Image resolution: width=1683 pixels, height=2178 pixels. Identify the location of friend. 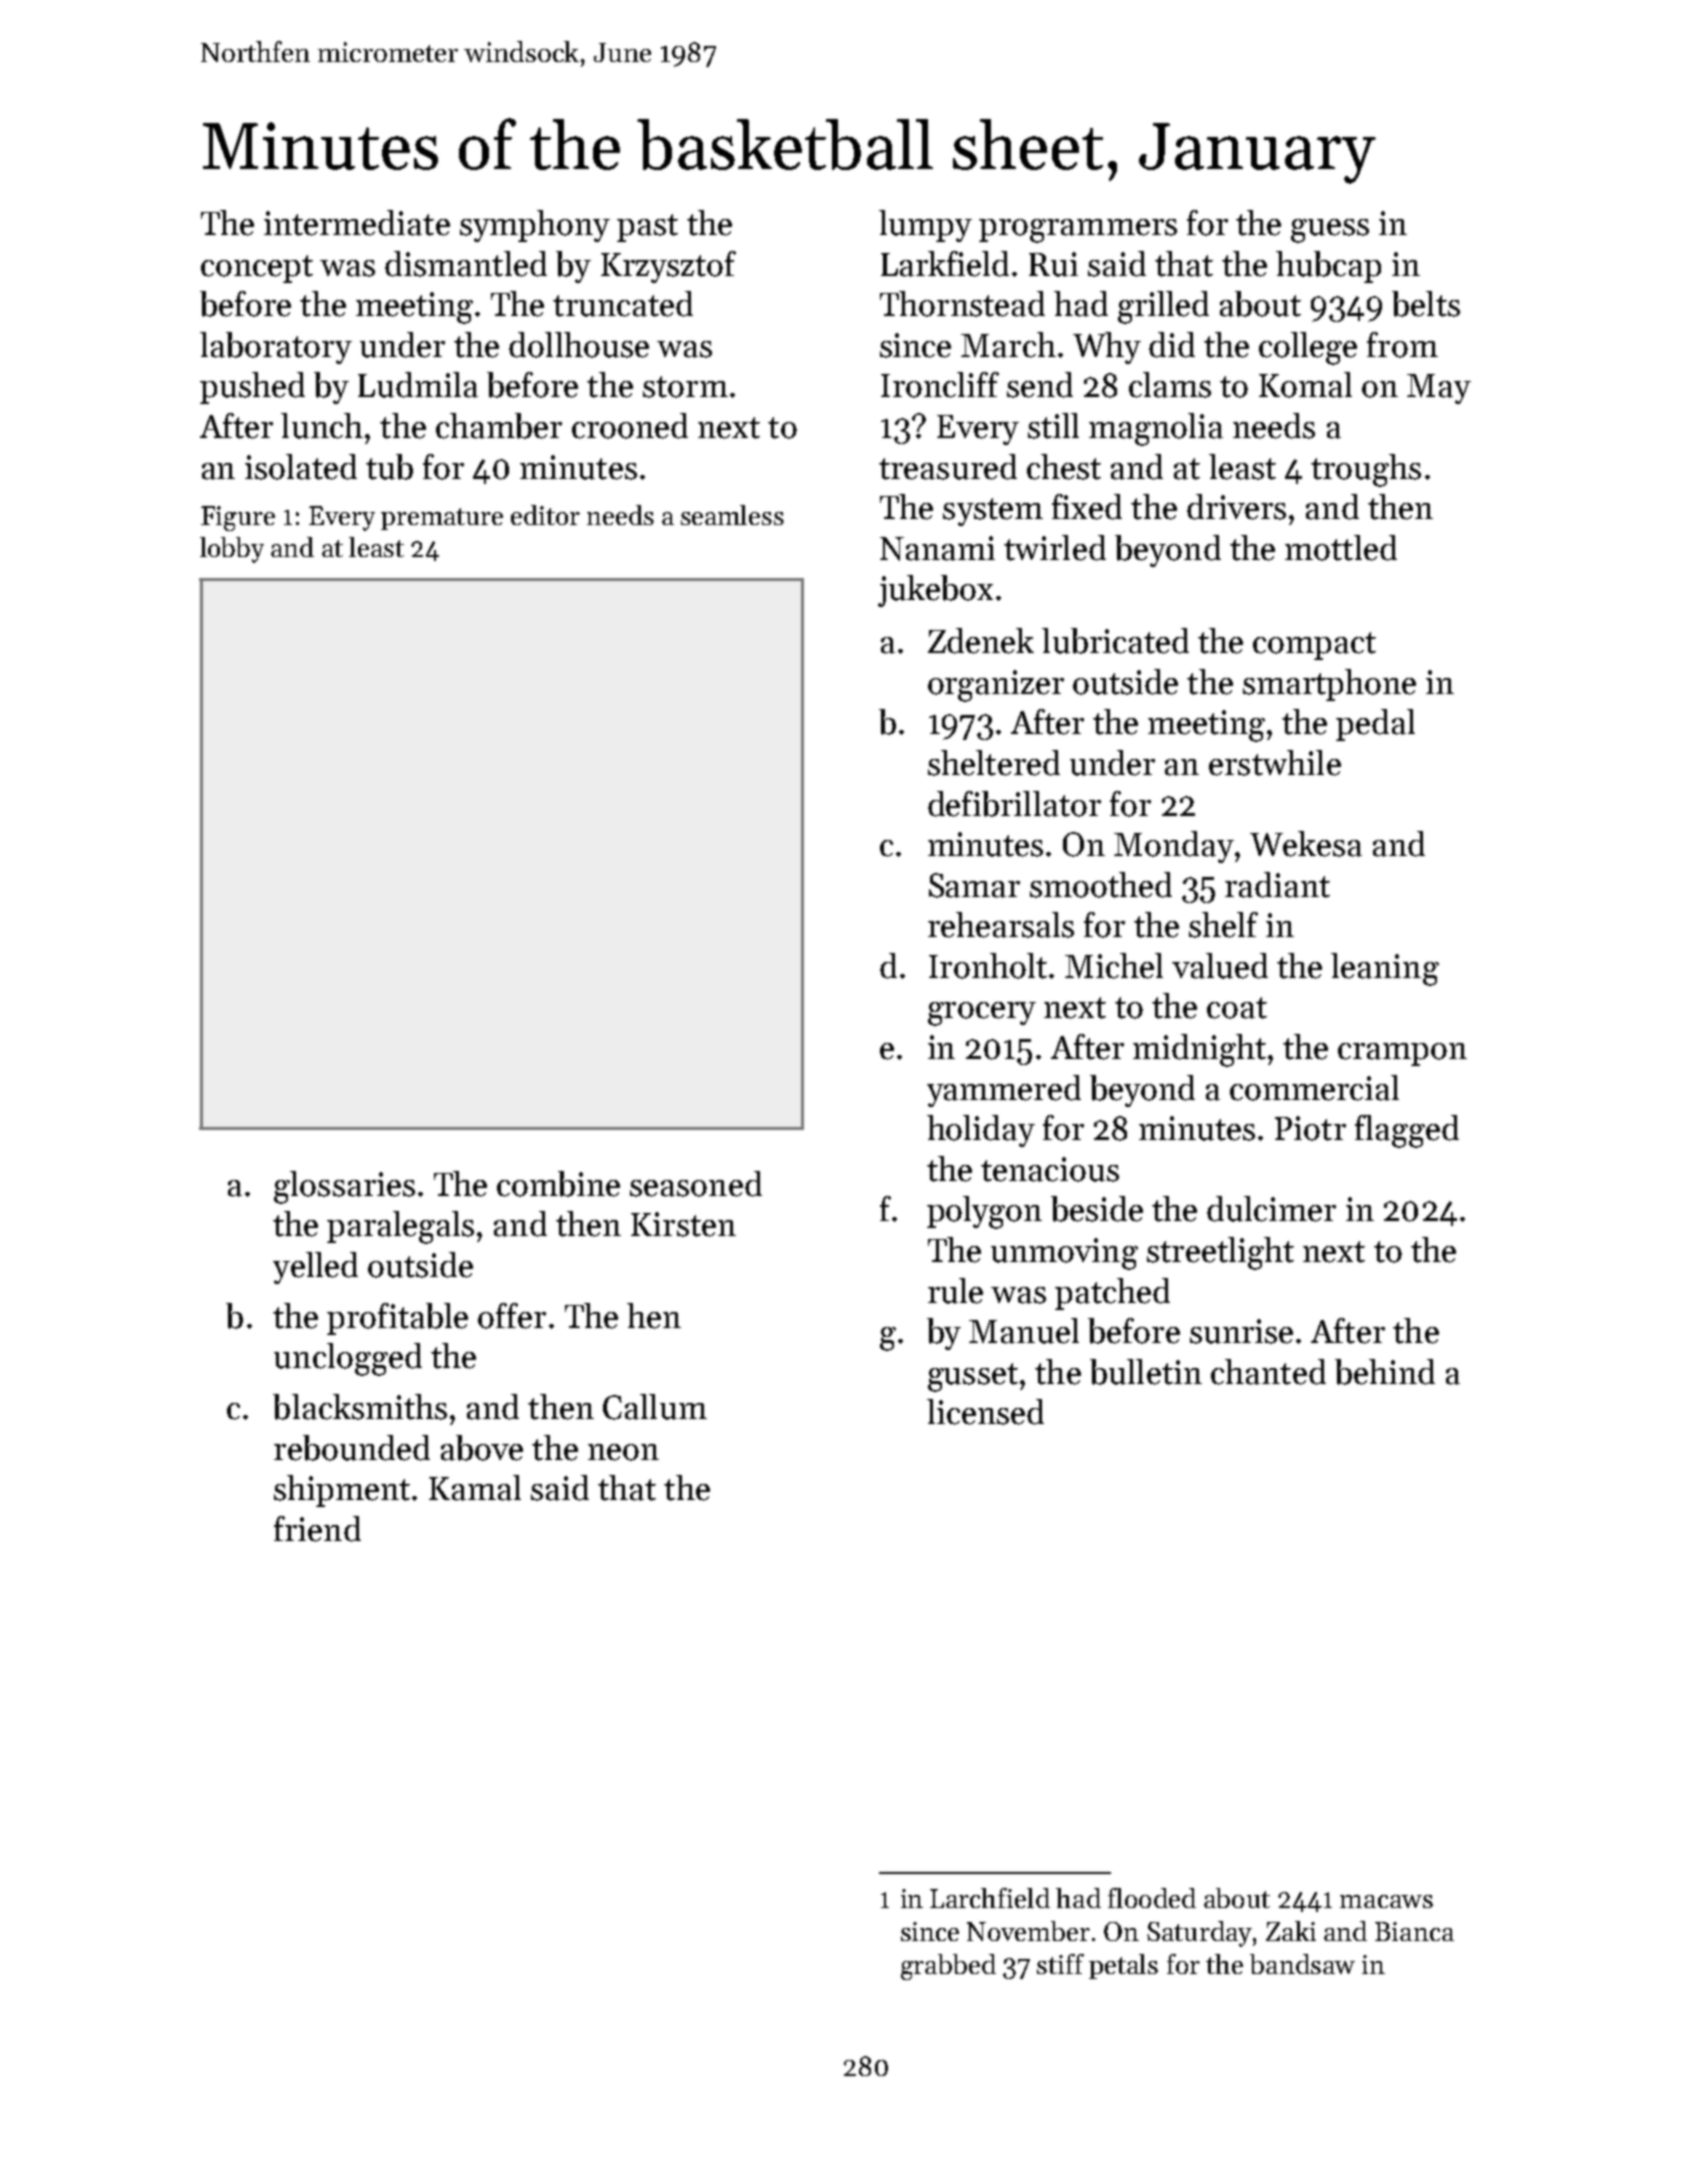
(317, 1529).
